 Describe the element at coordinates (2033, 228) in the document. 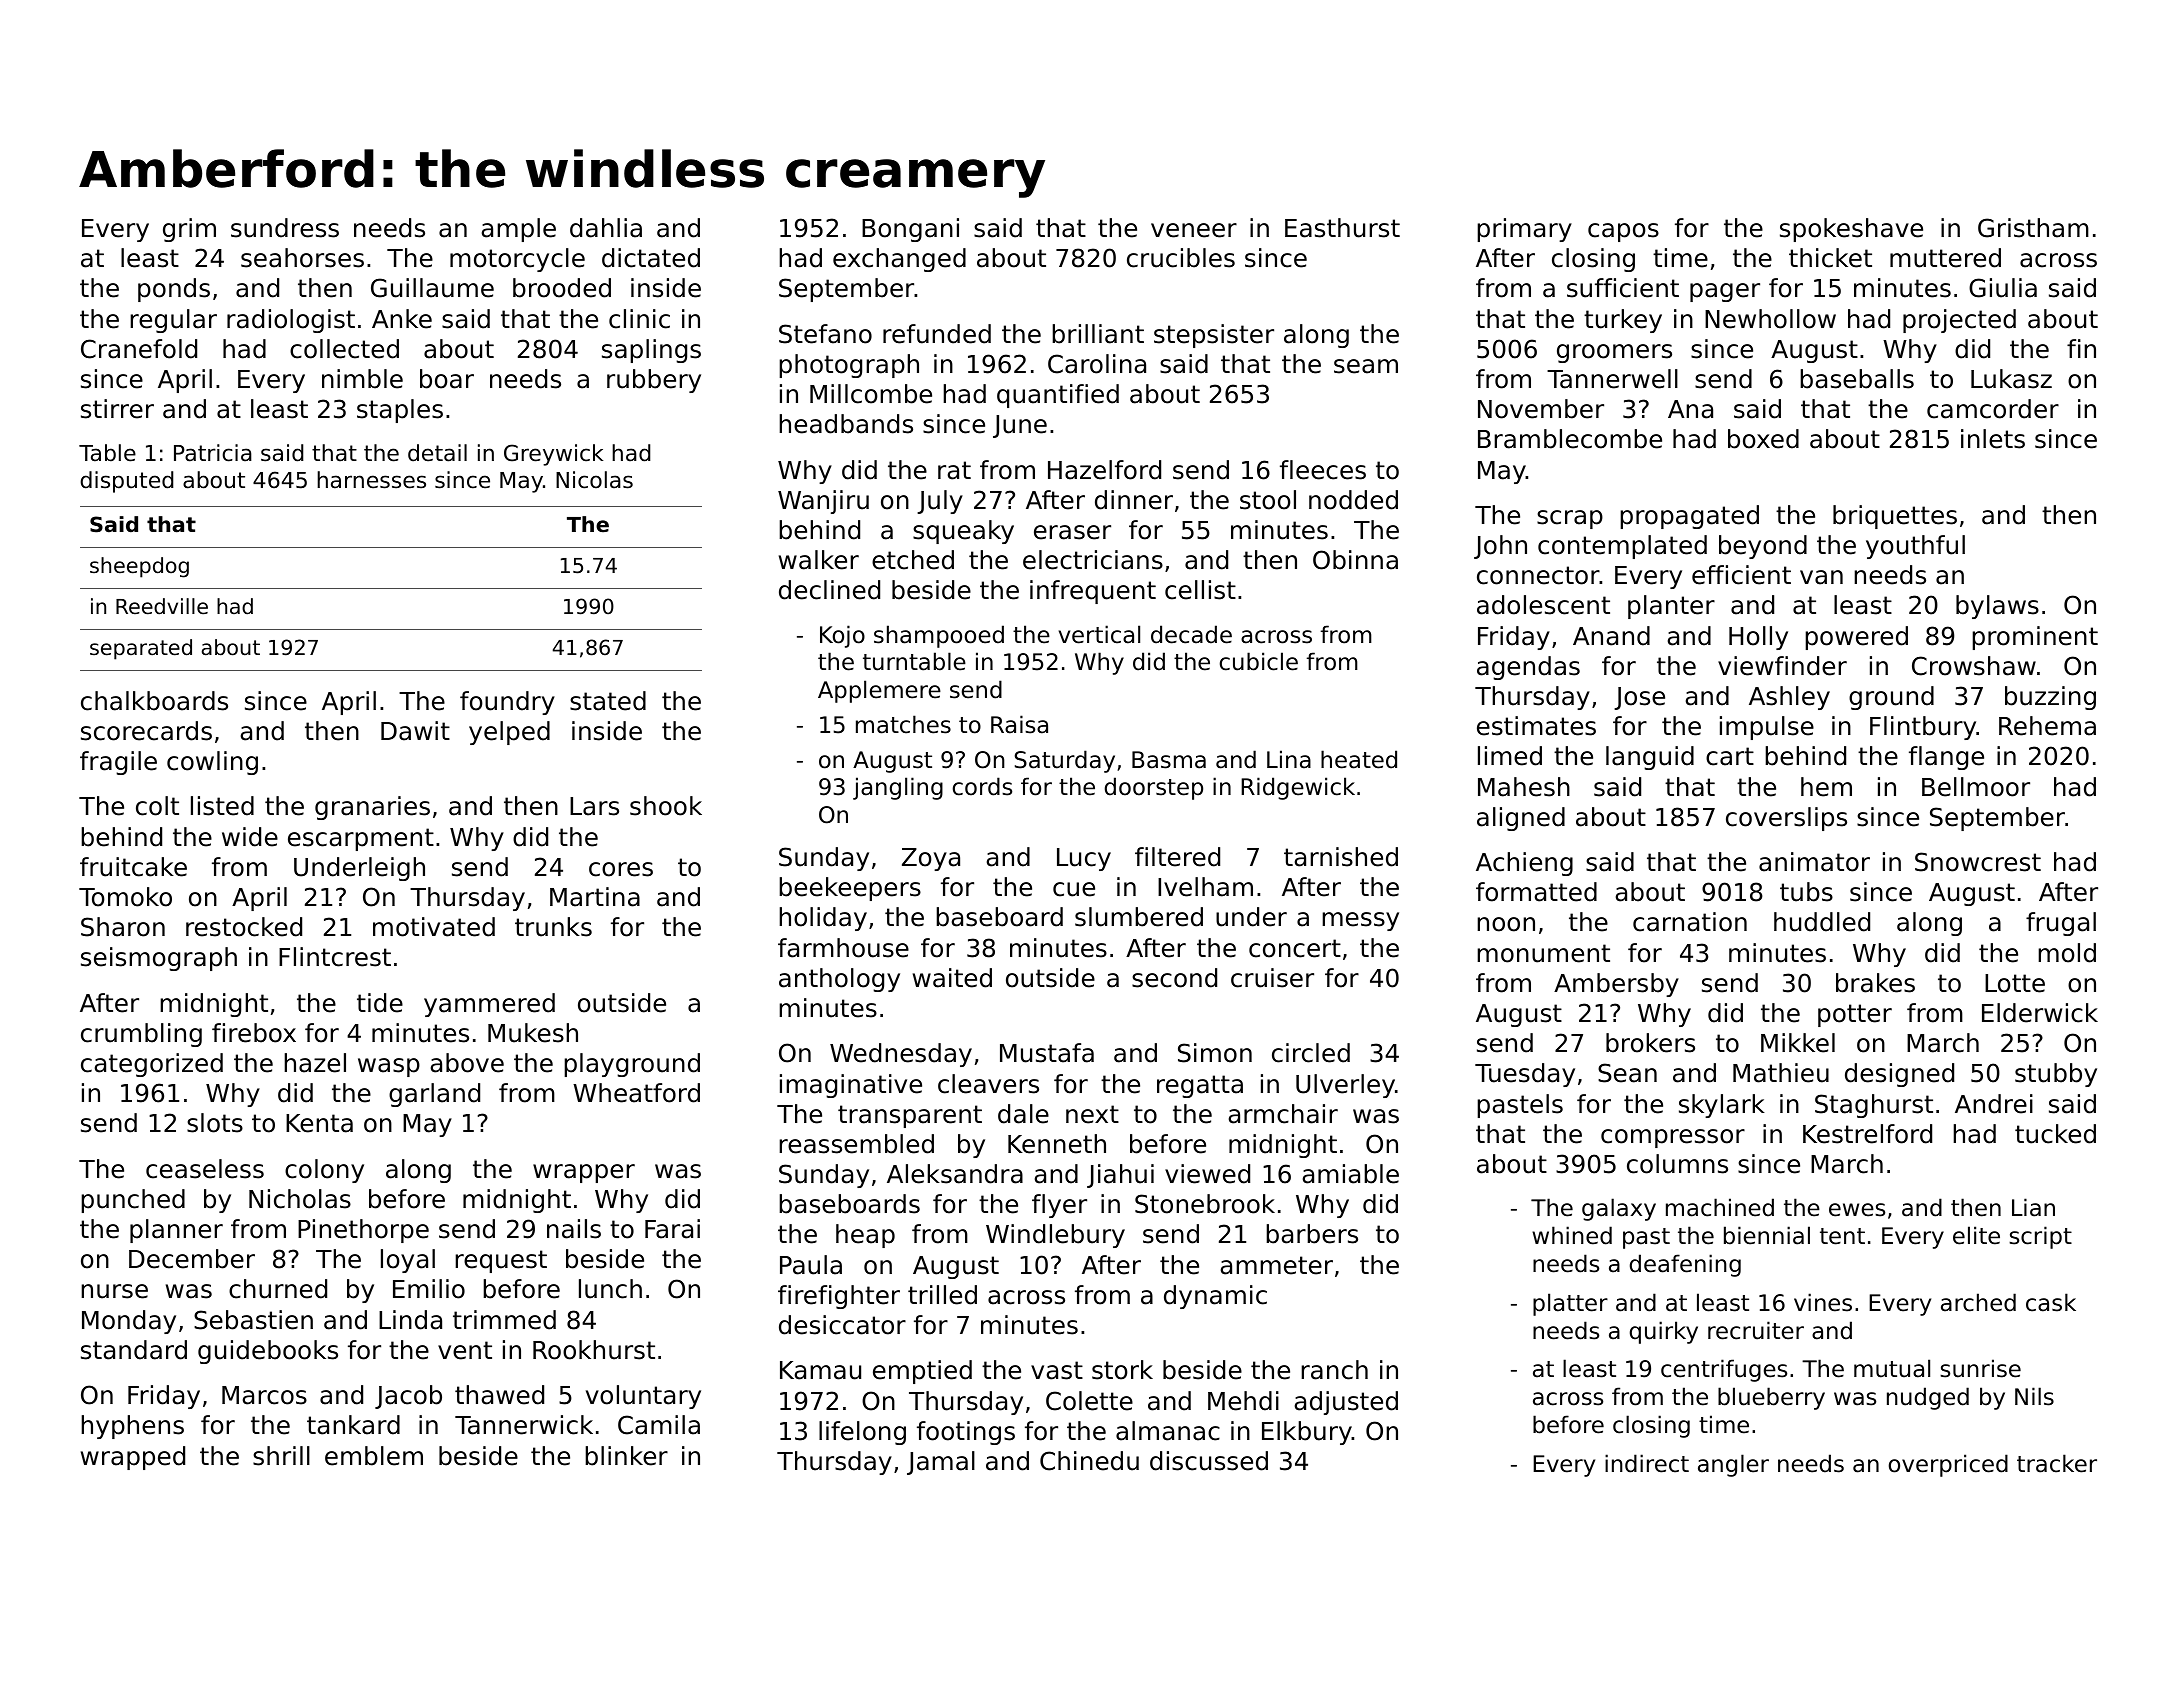

I see `Gristham` at that location.
